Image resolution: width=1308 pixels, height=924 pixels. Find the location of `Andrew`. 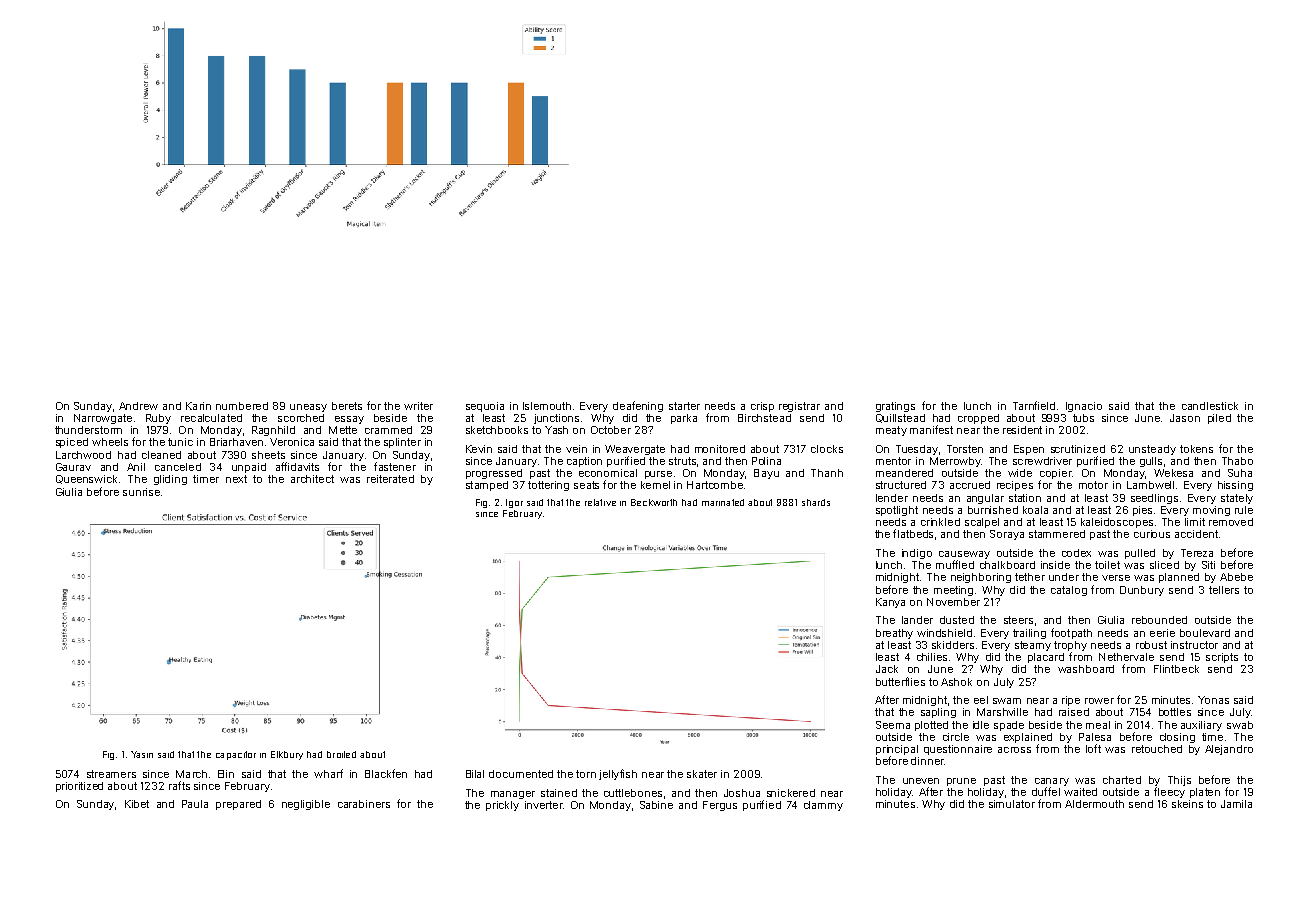

Andrew is located at coordinates (138, 406).
